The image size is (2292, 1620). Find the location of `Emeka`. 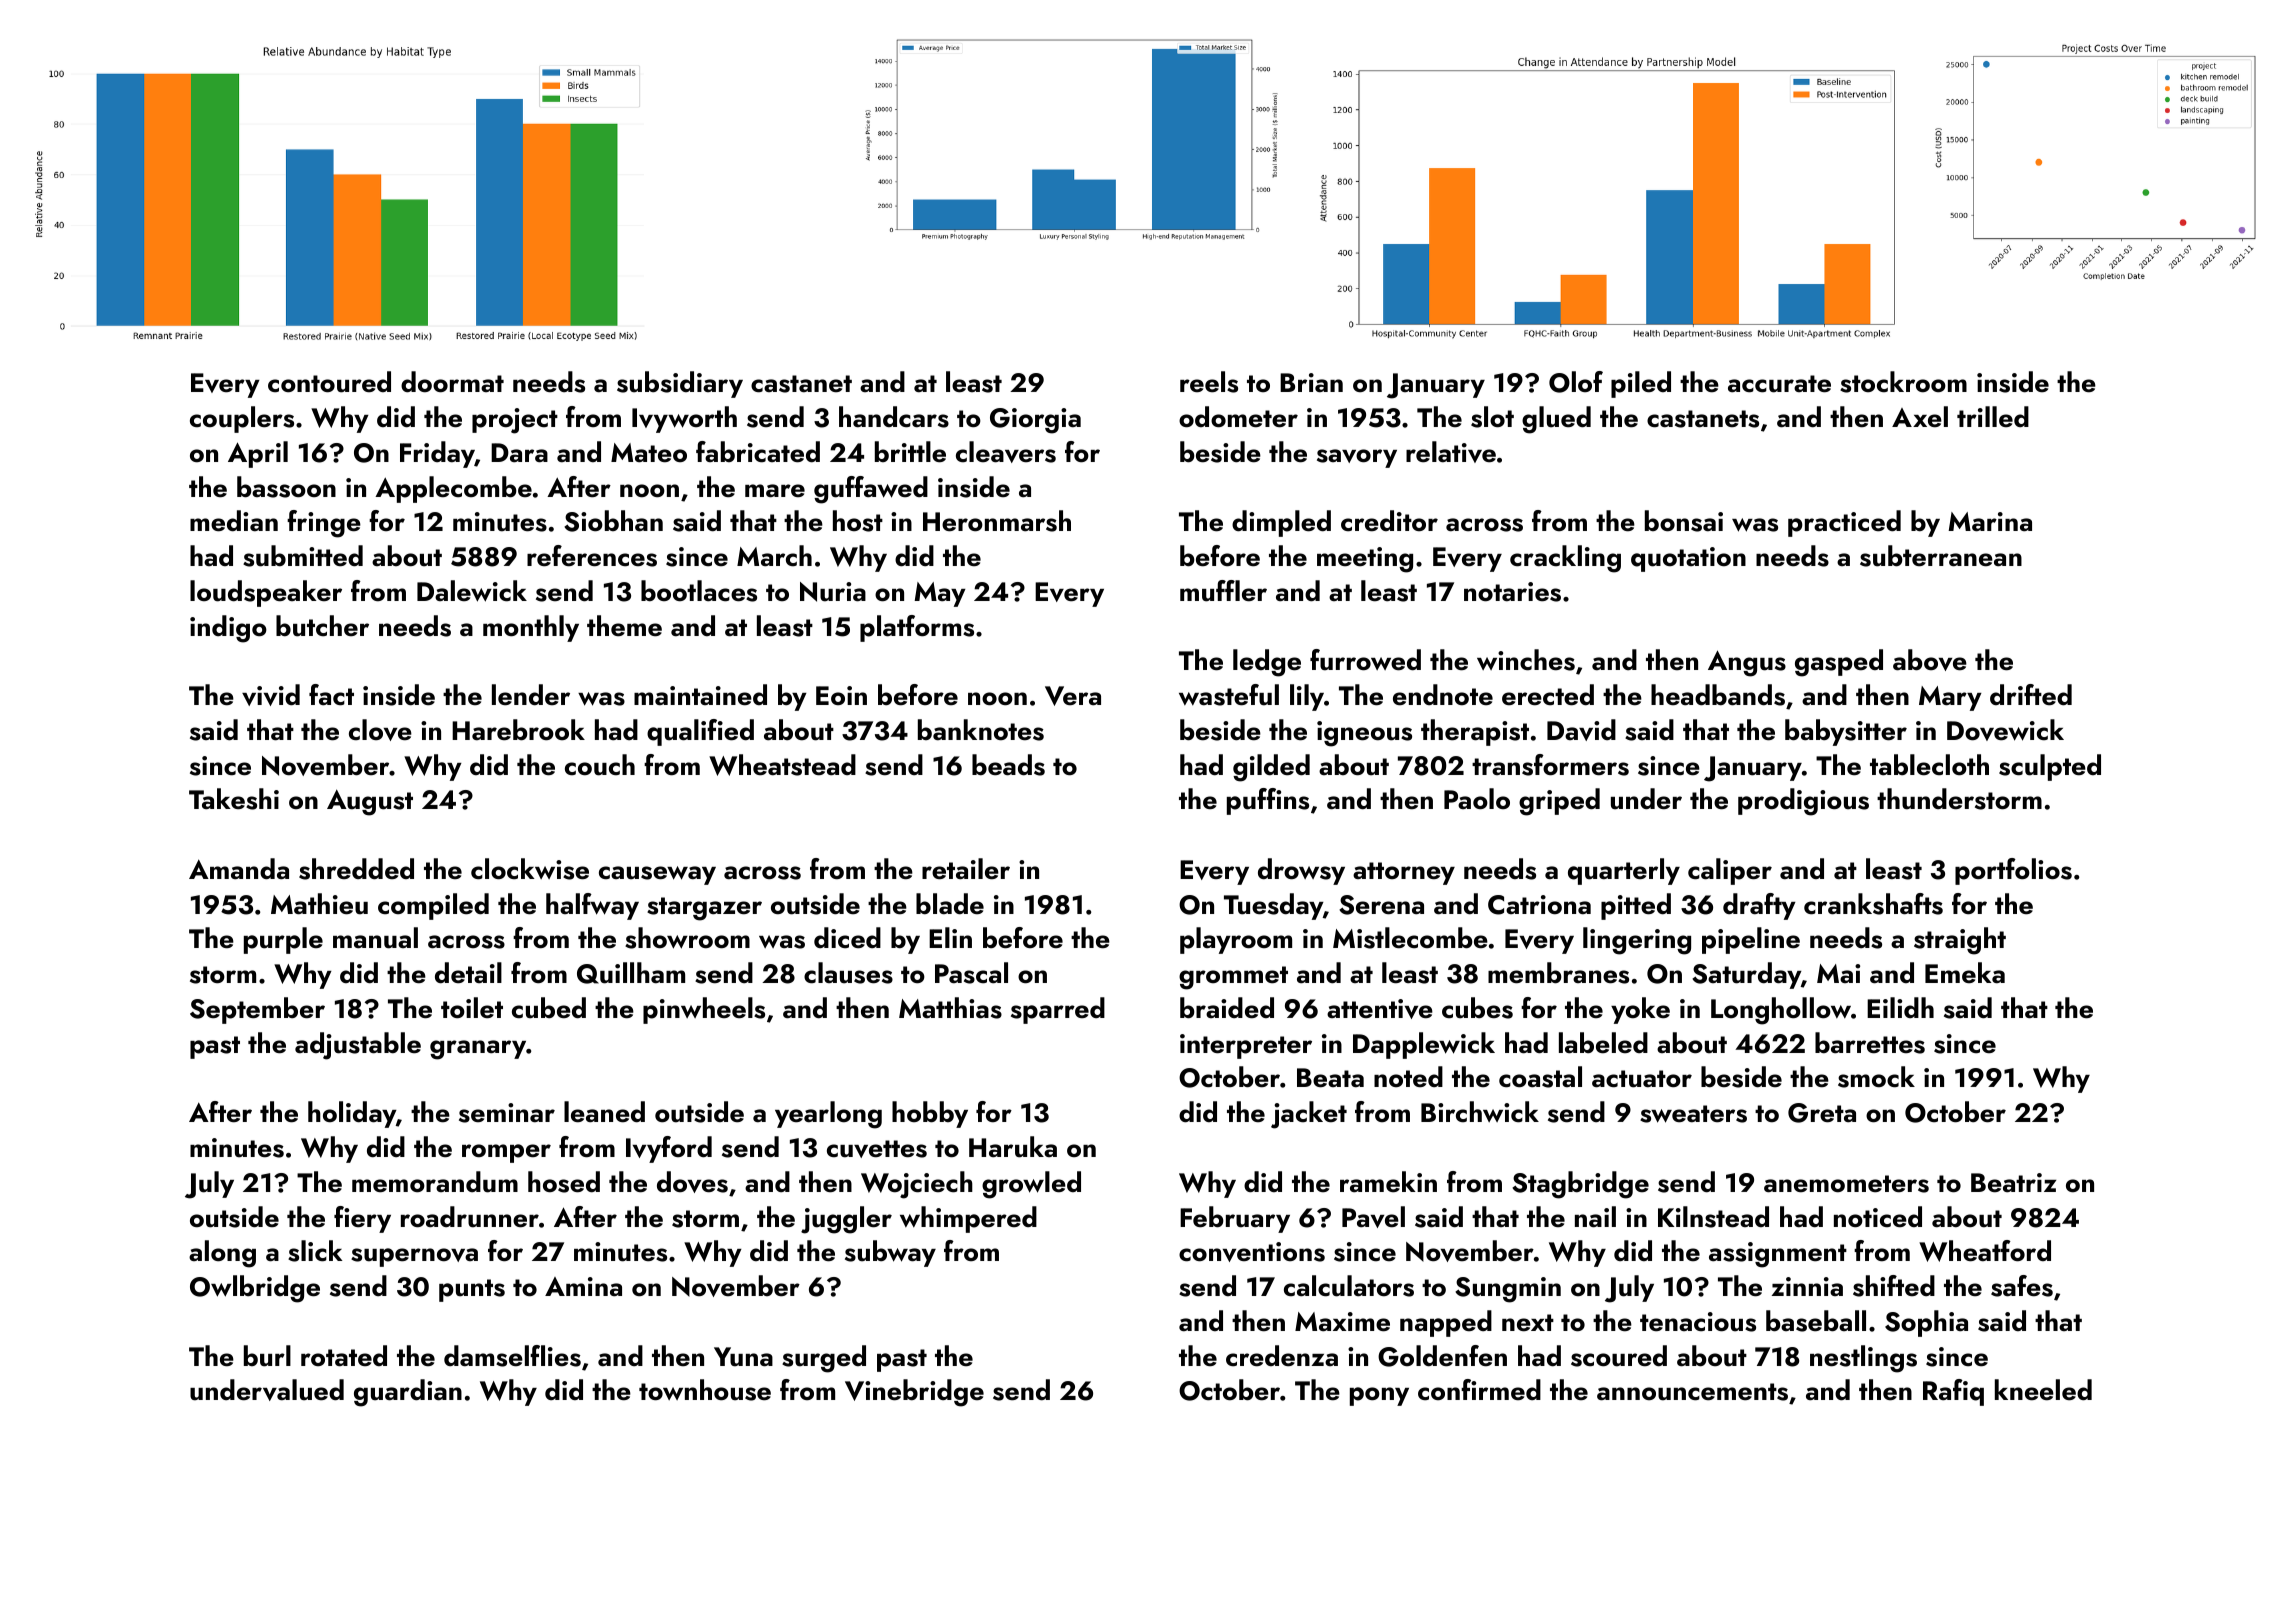

Emeka is located at coordinates (1965, 973).
